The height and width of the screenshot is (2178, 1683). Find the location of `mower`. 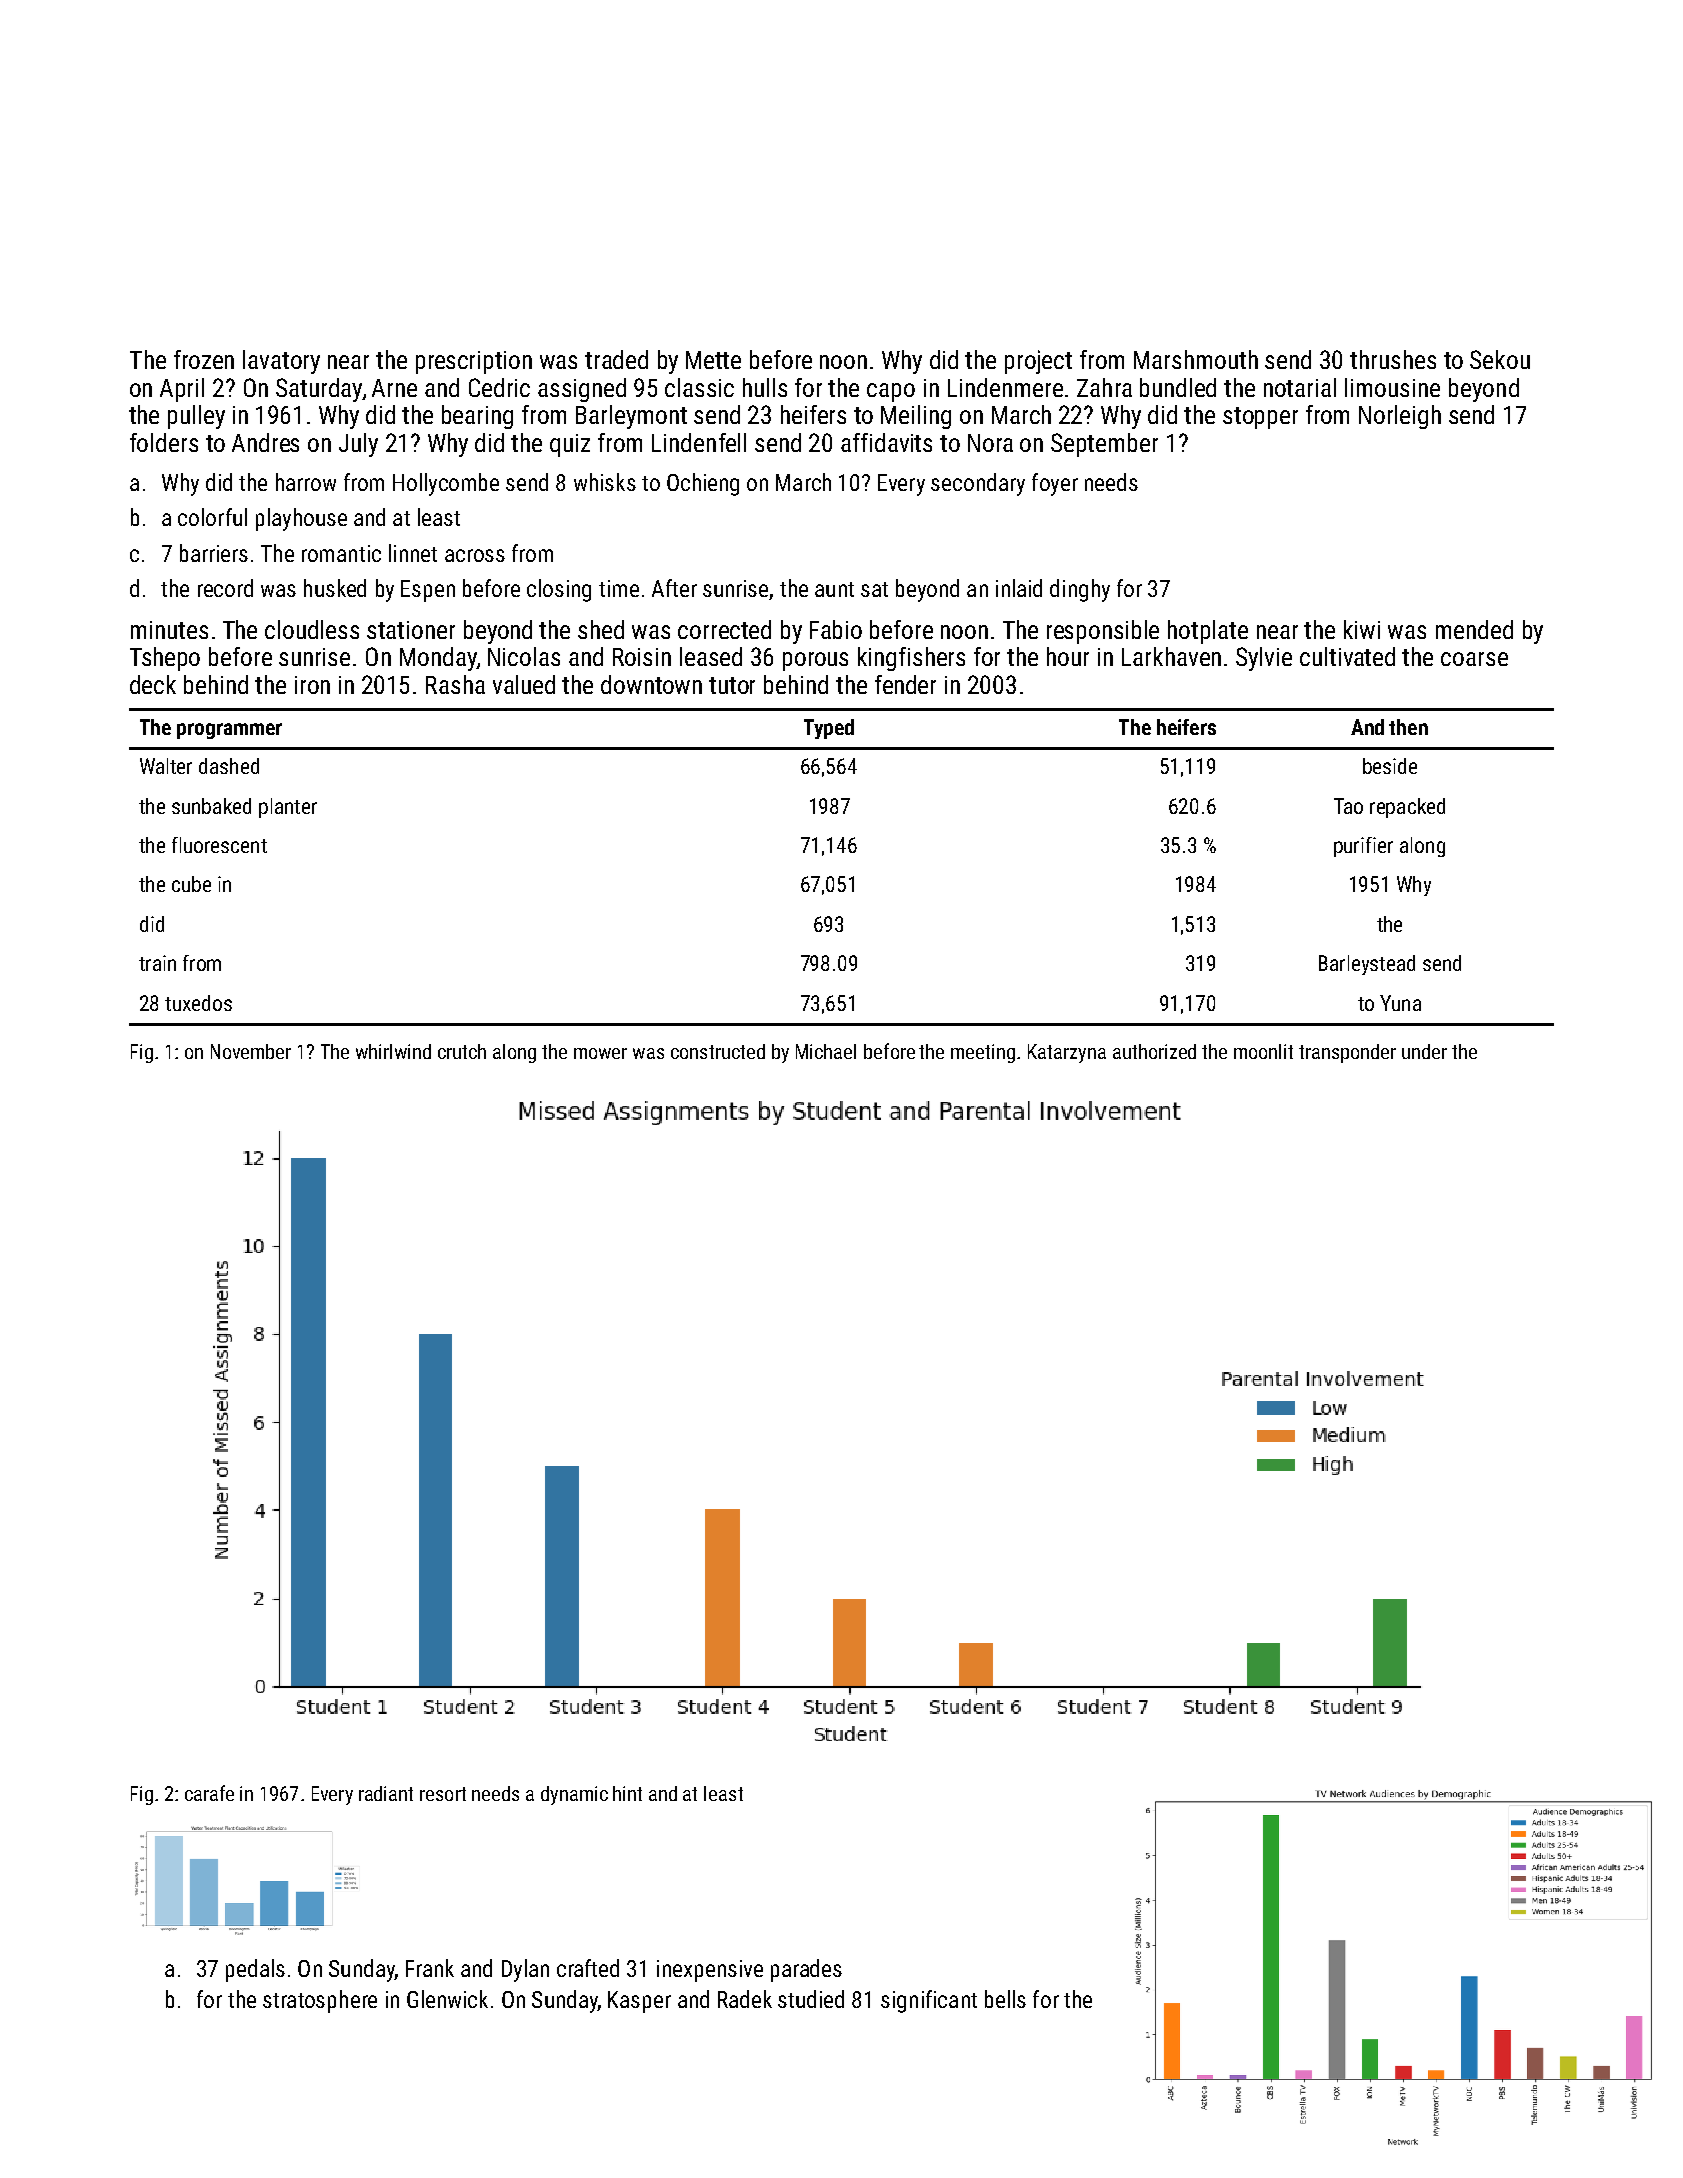

mower is located at coordinates (600, 1053).
